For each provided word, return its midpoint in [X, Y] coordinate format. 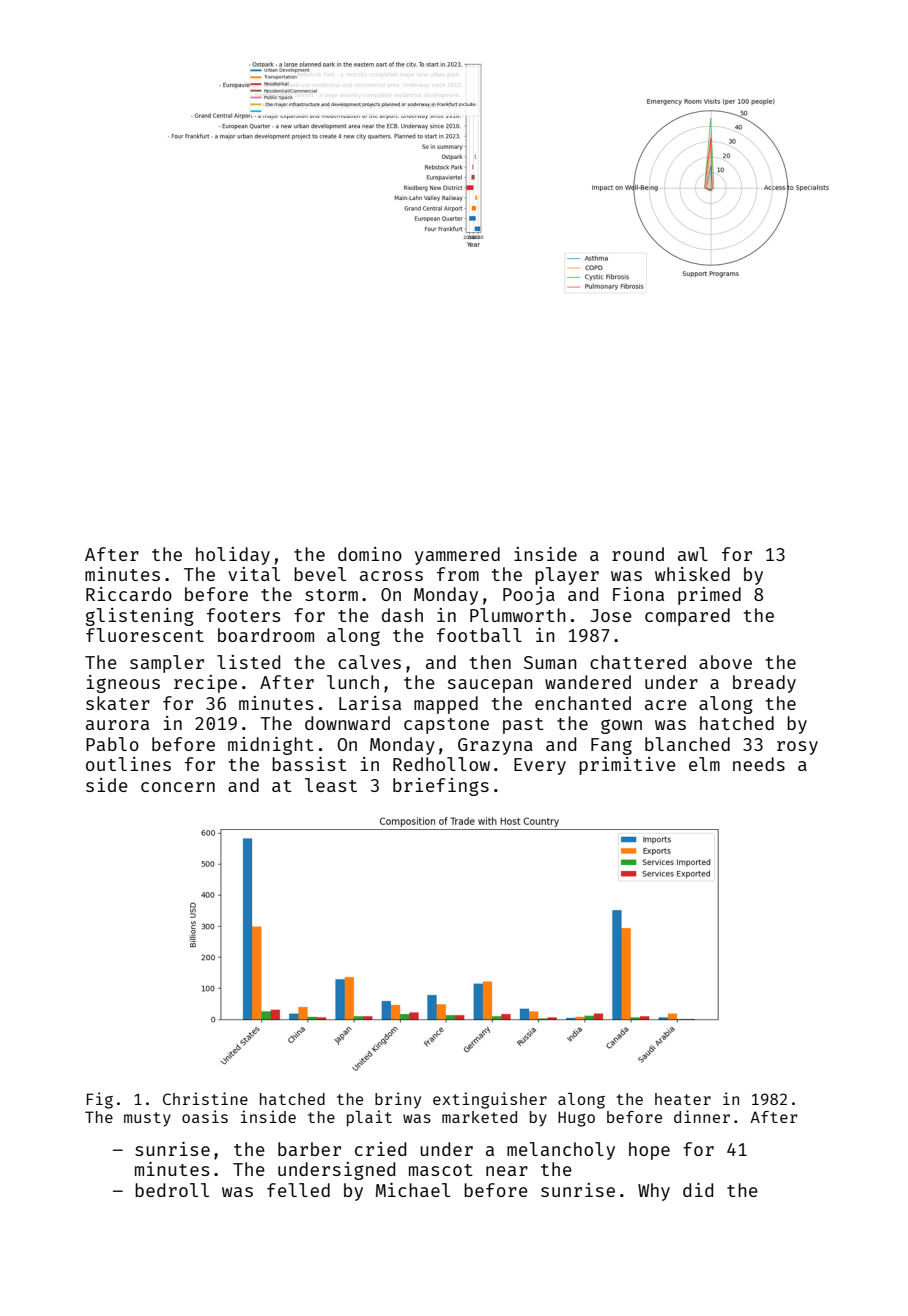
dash [402, 615]
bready [764, 684]
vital [254, 574]
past [523, 726]
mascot [441, 1170]
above [725, 662]
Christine [205, 1098]
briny [398, 1100]
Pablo [112, 744]
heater [683, 1099]
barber [309, 1149]
